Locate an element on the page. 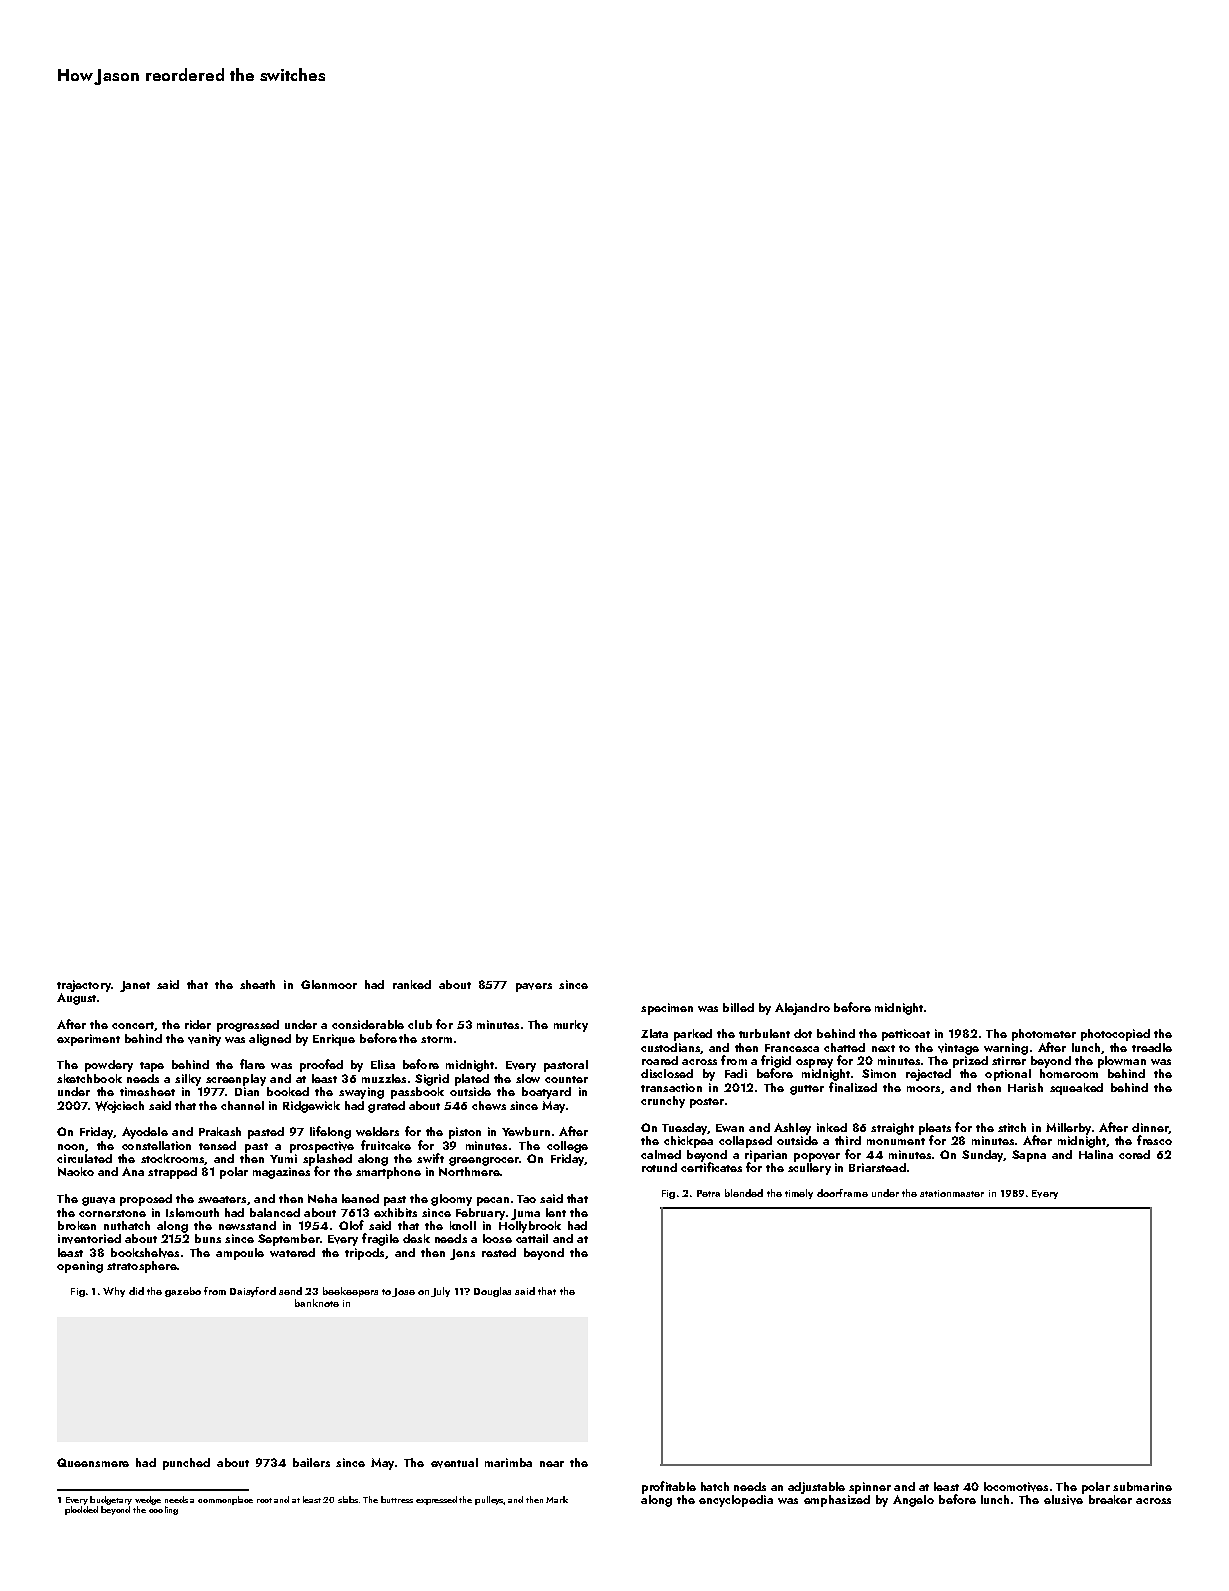  near is located at coordinates (552, 1464).
